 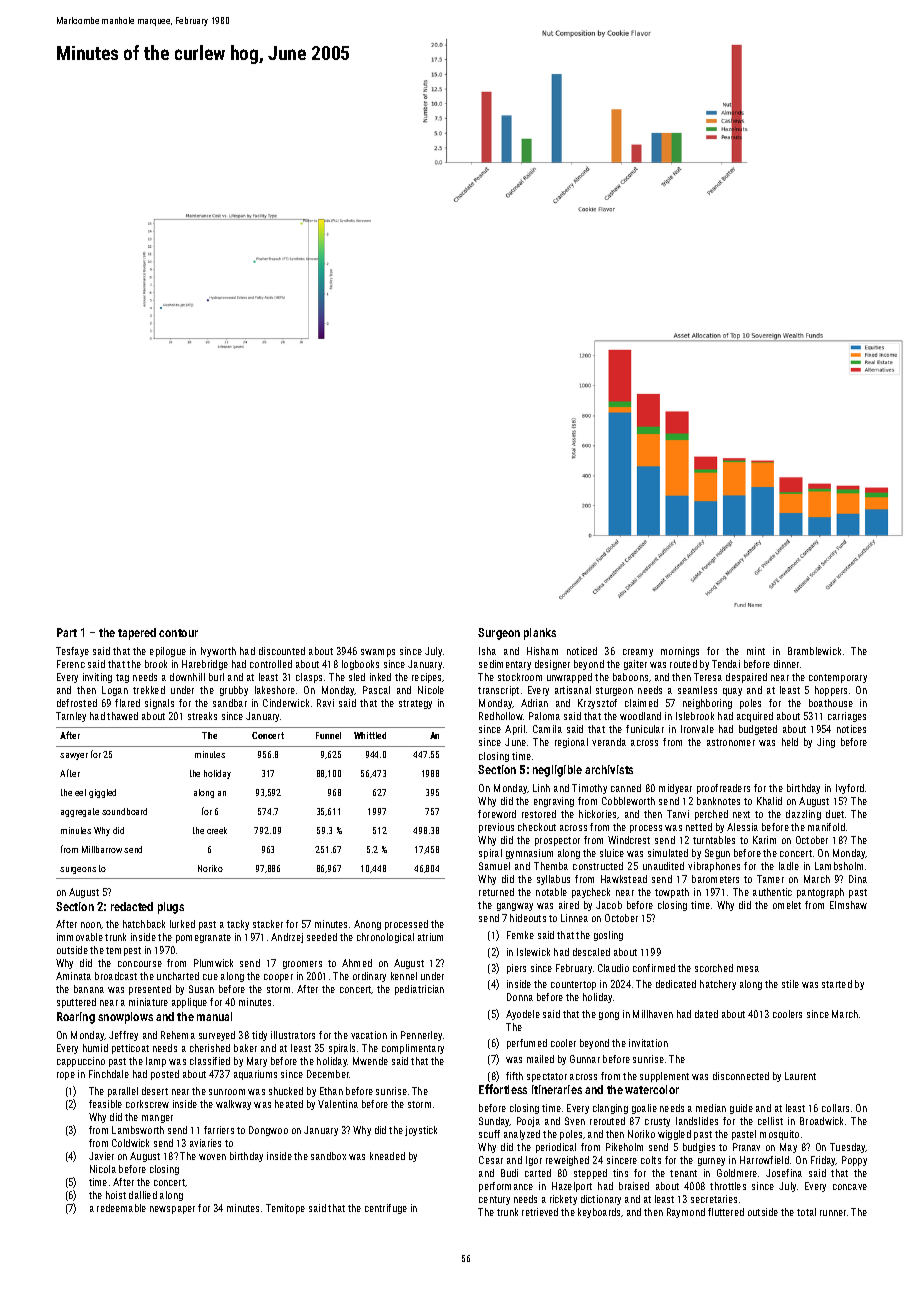 What do you see at coordinates (171, 908) in the screenshot?
I see `plugs` at bounding box center [171, 908].
